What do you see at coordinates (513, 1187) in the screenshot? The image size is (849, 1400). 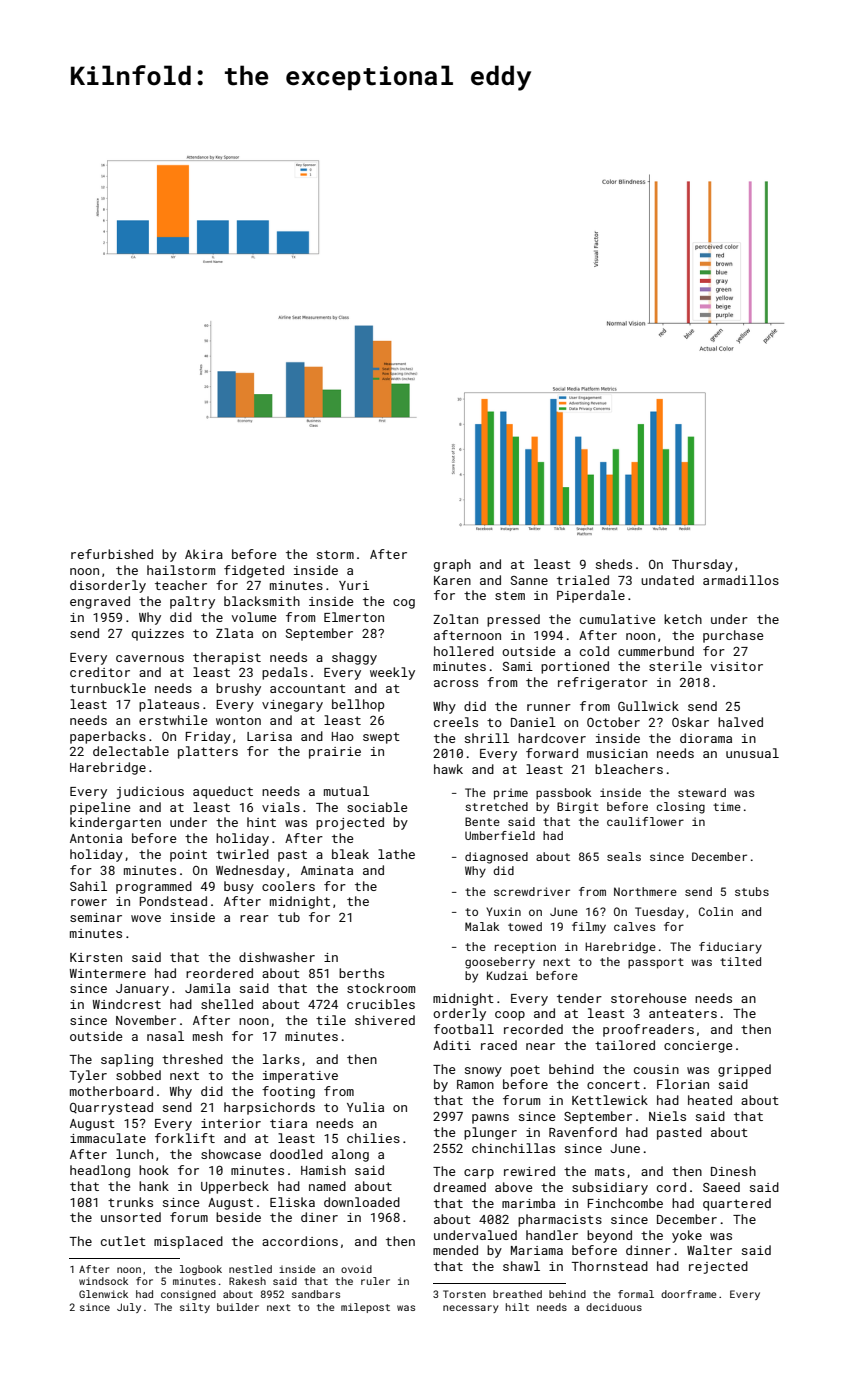 I see `above` at bounding box center [513, 1187].
